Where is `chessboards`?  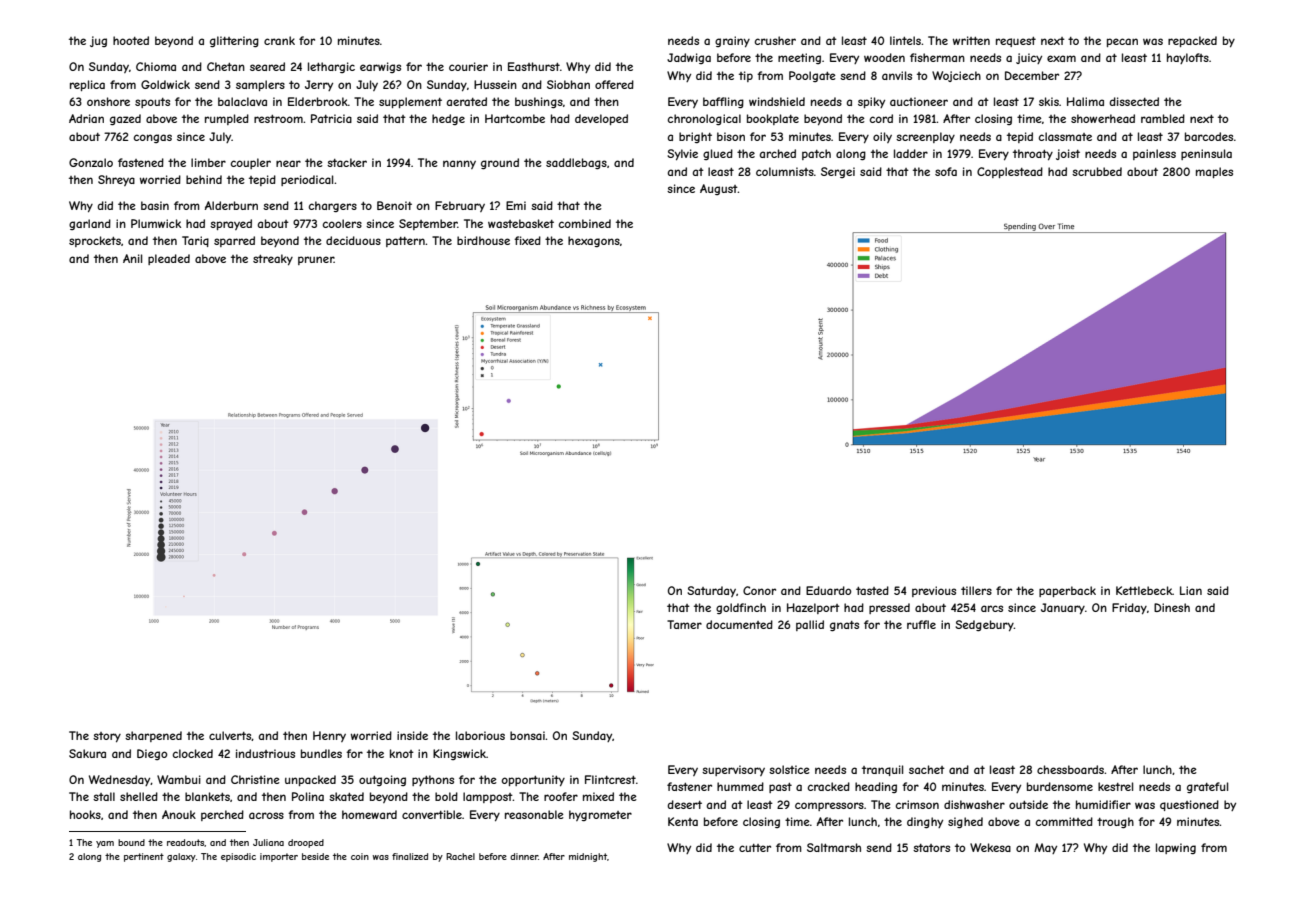
chessboards is located at coordinates (1070, 769).
